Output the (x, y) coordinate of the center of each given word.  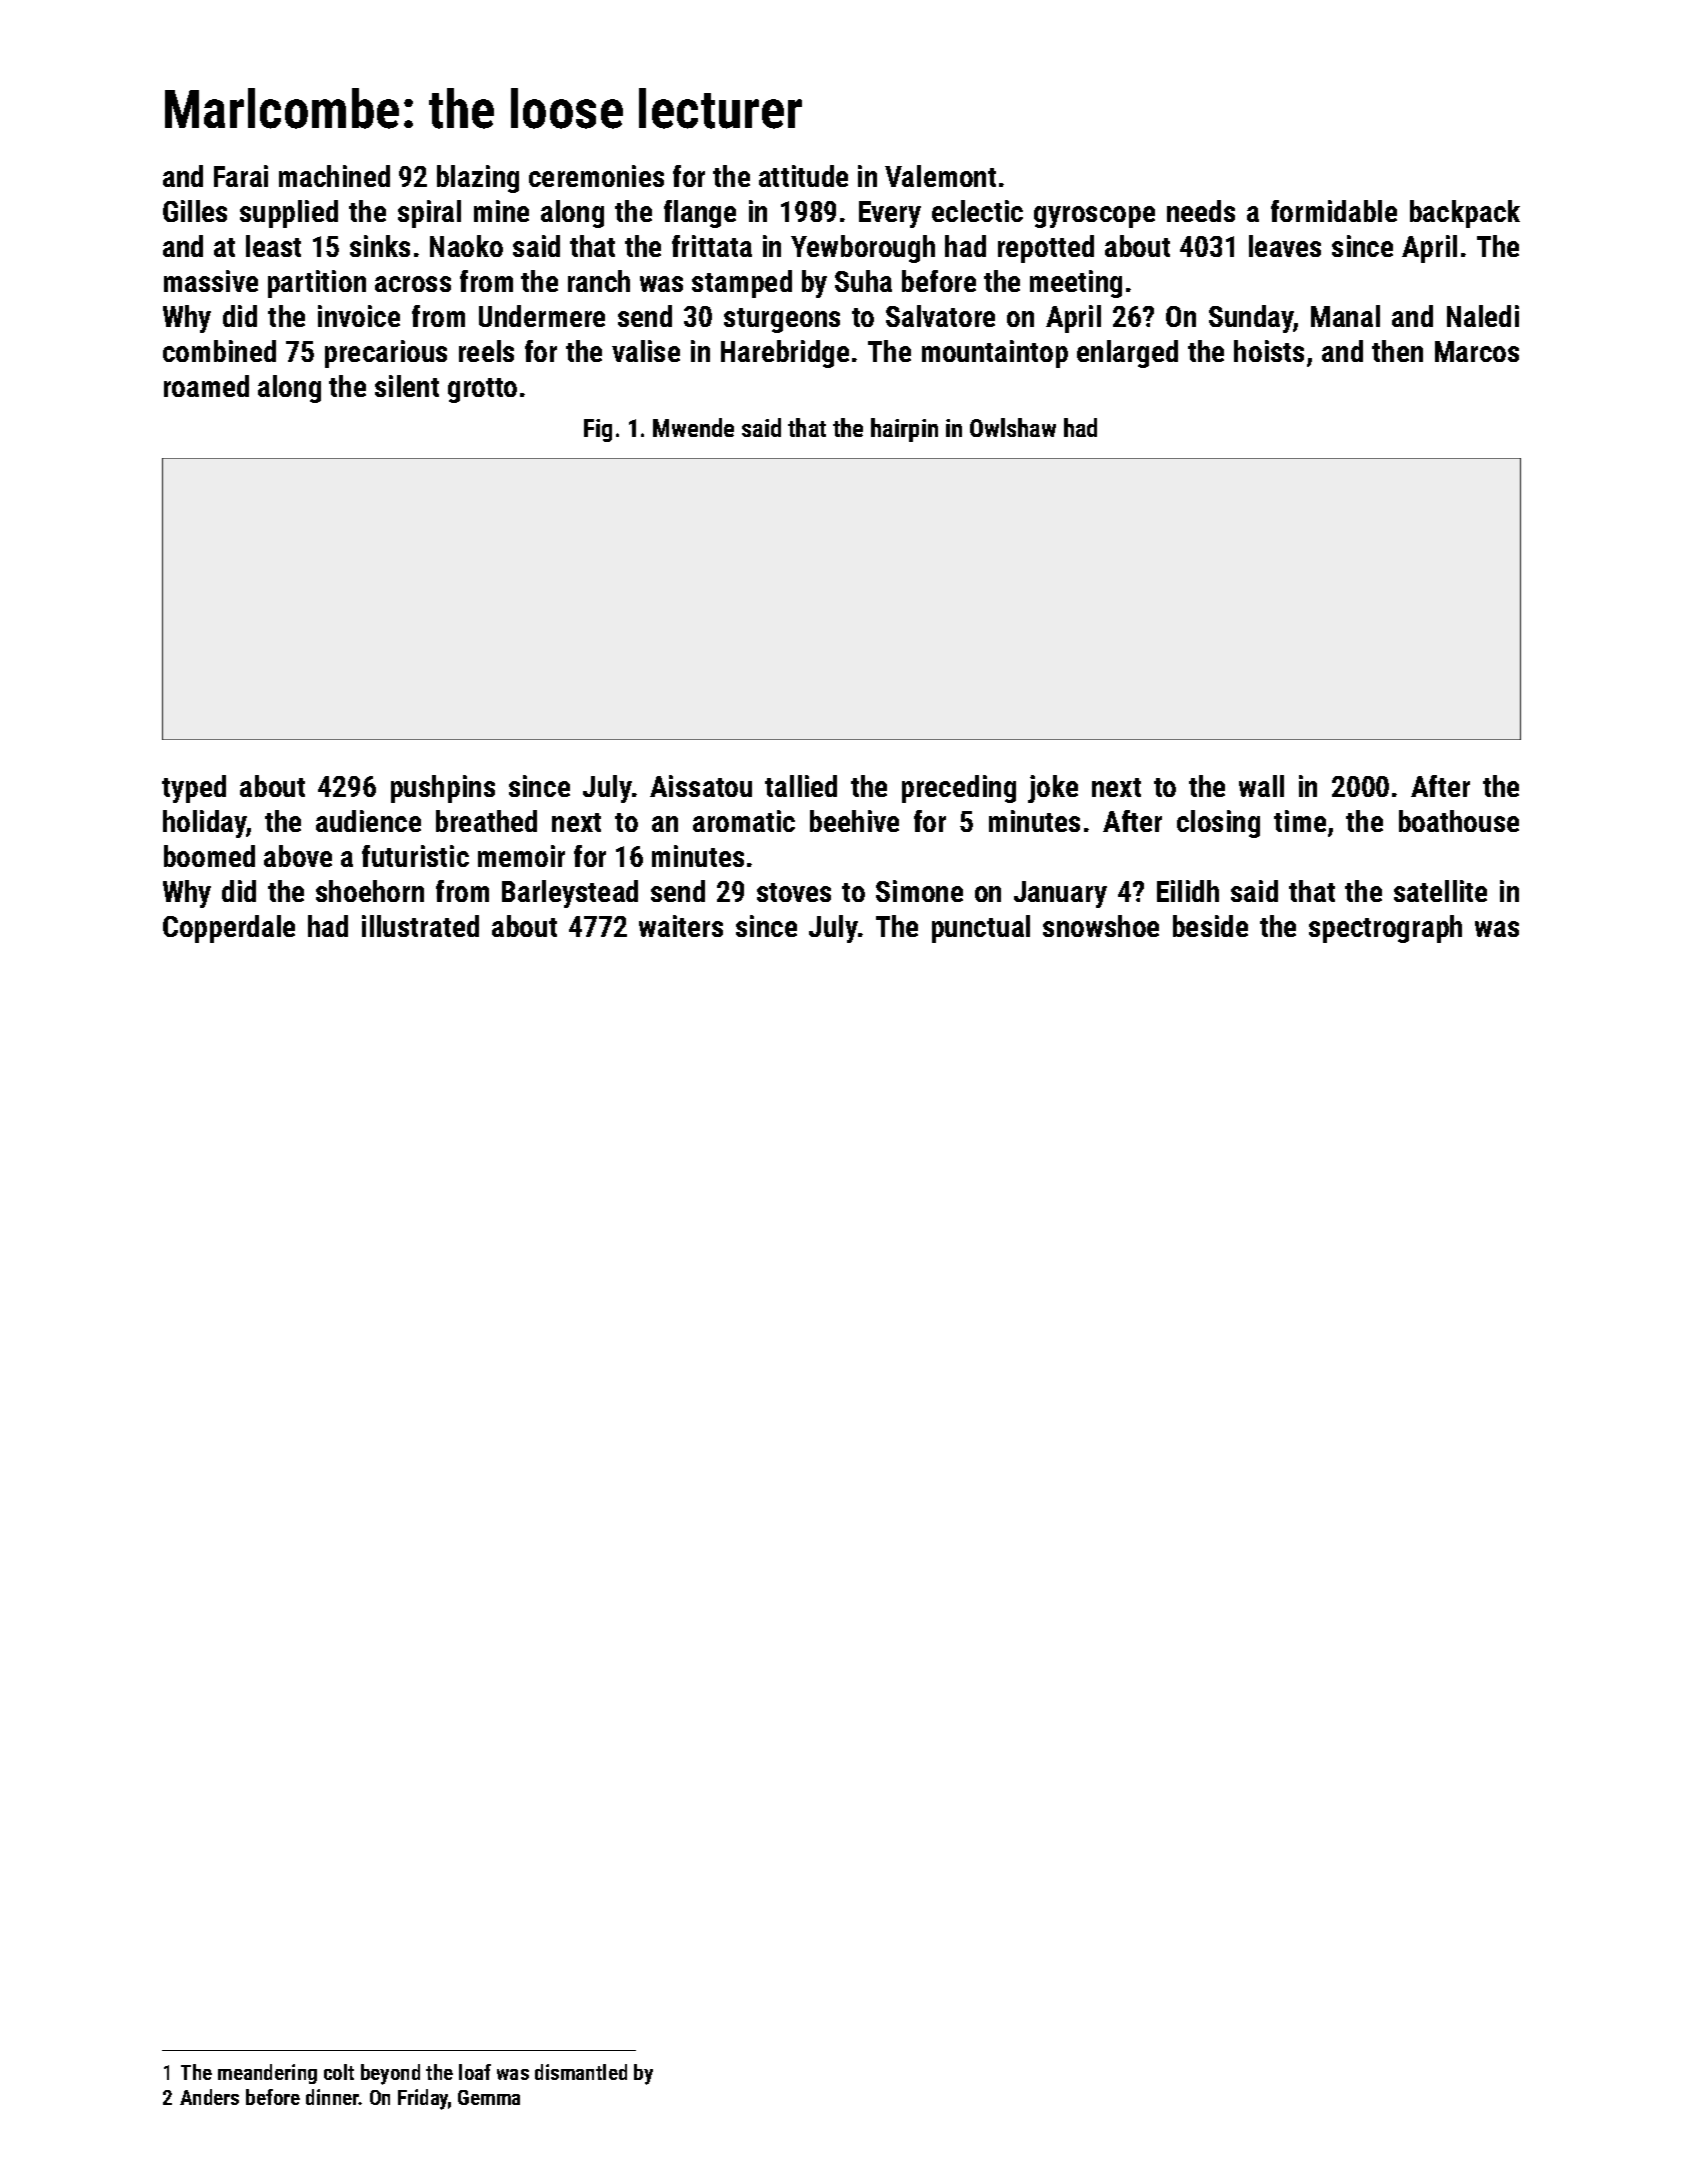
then (1397, 351)
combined (219, 351)
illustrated (420, 926)
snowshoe (1101, 926)
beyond (390, 2074)
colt (339, 2072)
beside (1210, 926)
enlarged (1127, 354)
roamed (206, 386)
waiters (681, 926)
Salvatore (940, 316)
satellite (1440, 891)
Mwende (693, 427)
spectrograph (1385, 929)
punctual (981, 929)
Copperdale (229, 929)
